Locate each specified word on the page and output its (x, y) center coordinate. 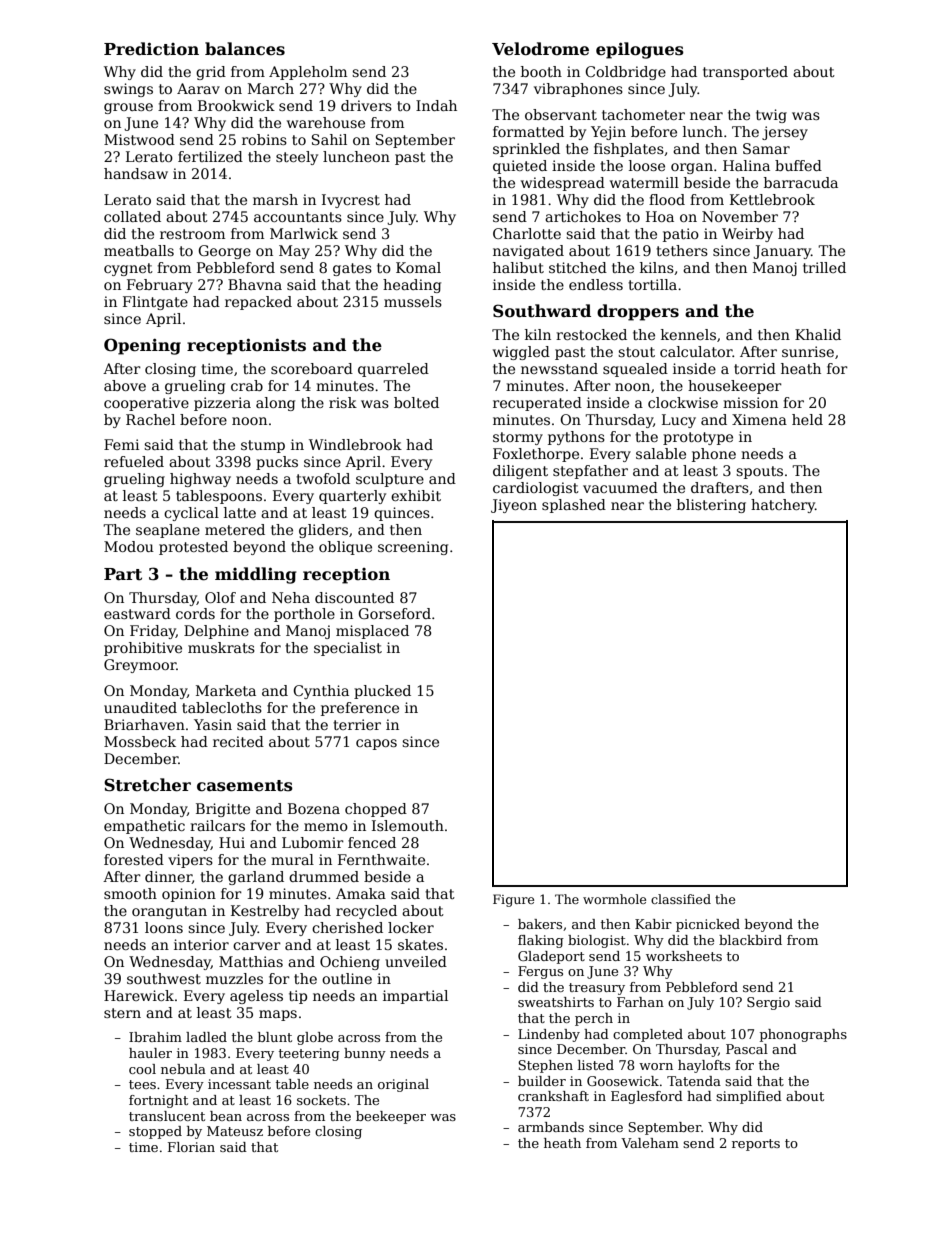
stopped (155, 1132)
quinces (402, 514)
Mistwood (139, 139)
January (782, 252)
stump (263, 446)
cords (195, 613)
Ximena (759, 419)
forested (134, 859)
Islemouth (408, 825)
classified (681, 899)
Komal (418, 267)
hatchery (783, 506)
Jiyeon (514, 506)
